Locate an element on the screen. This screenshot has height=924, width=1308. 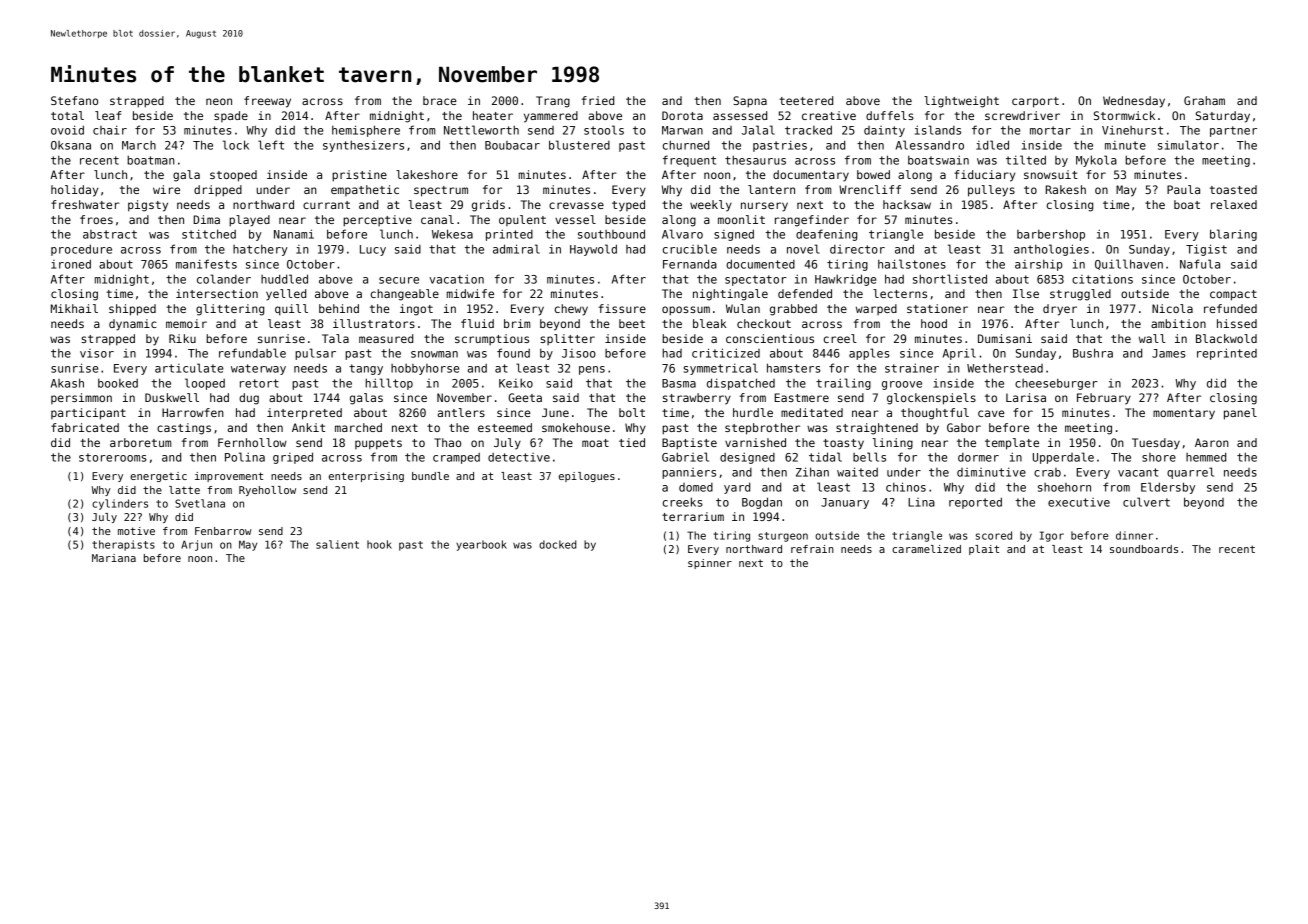
spinner is located at coordinates (710, 564).
